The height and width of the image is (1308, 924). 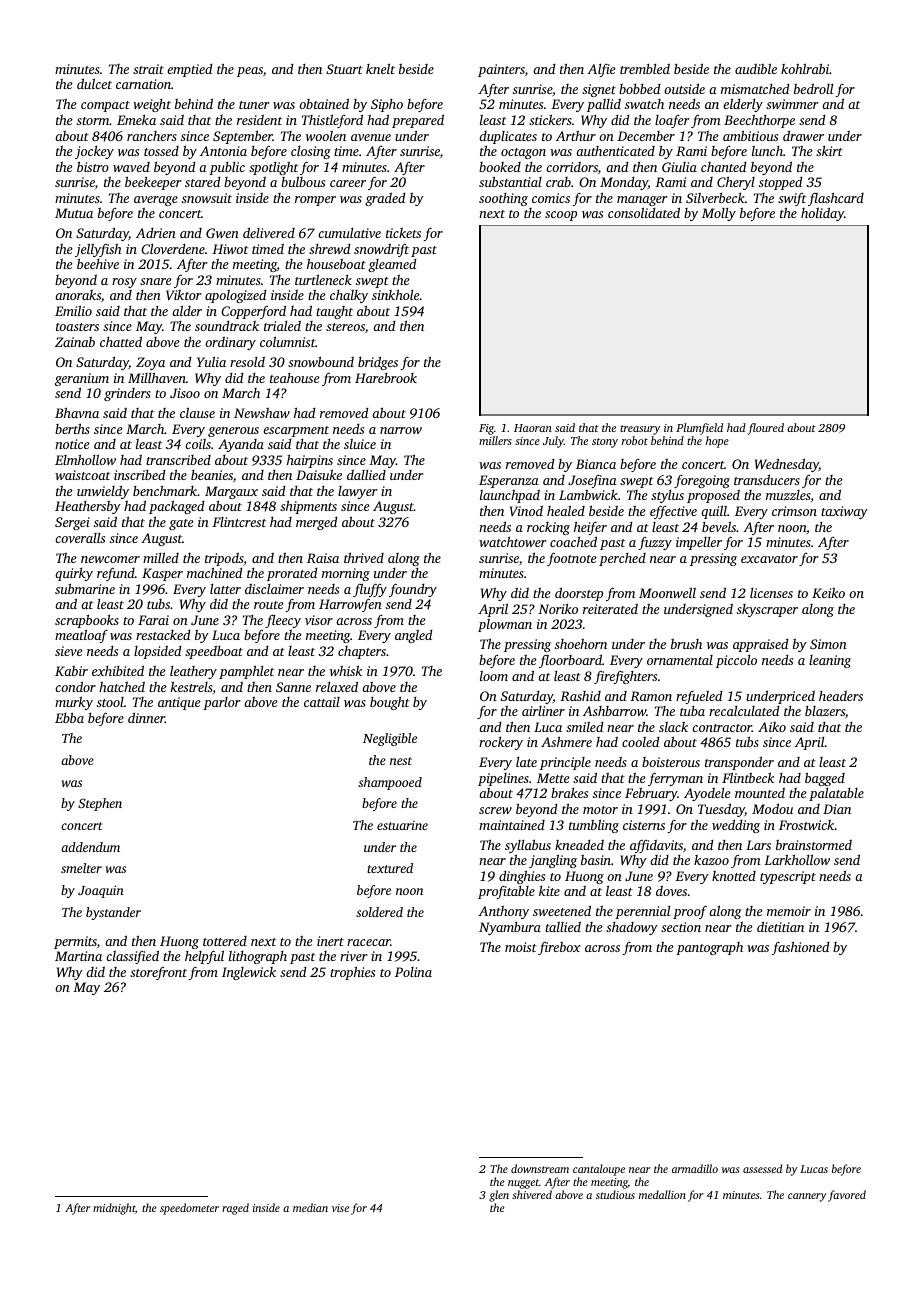 I want to click on flashcard, so click(x=836, y=199).
